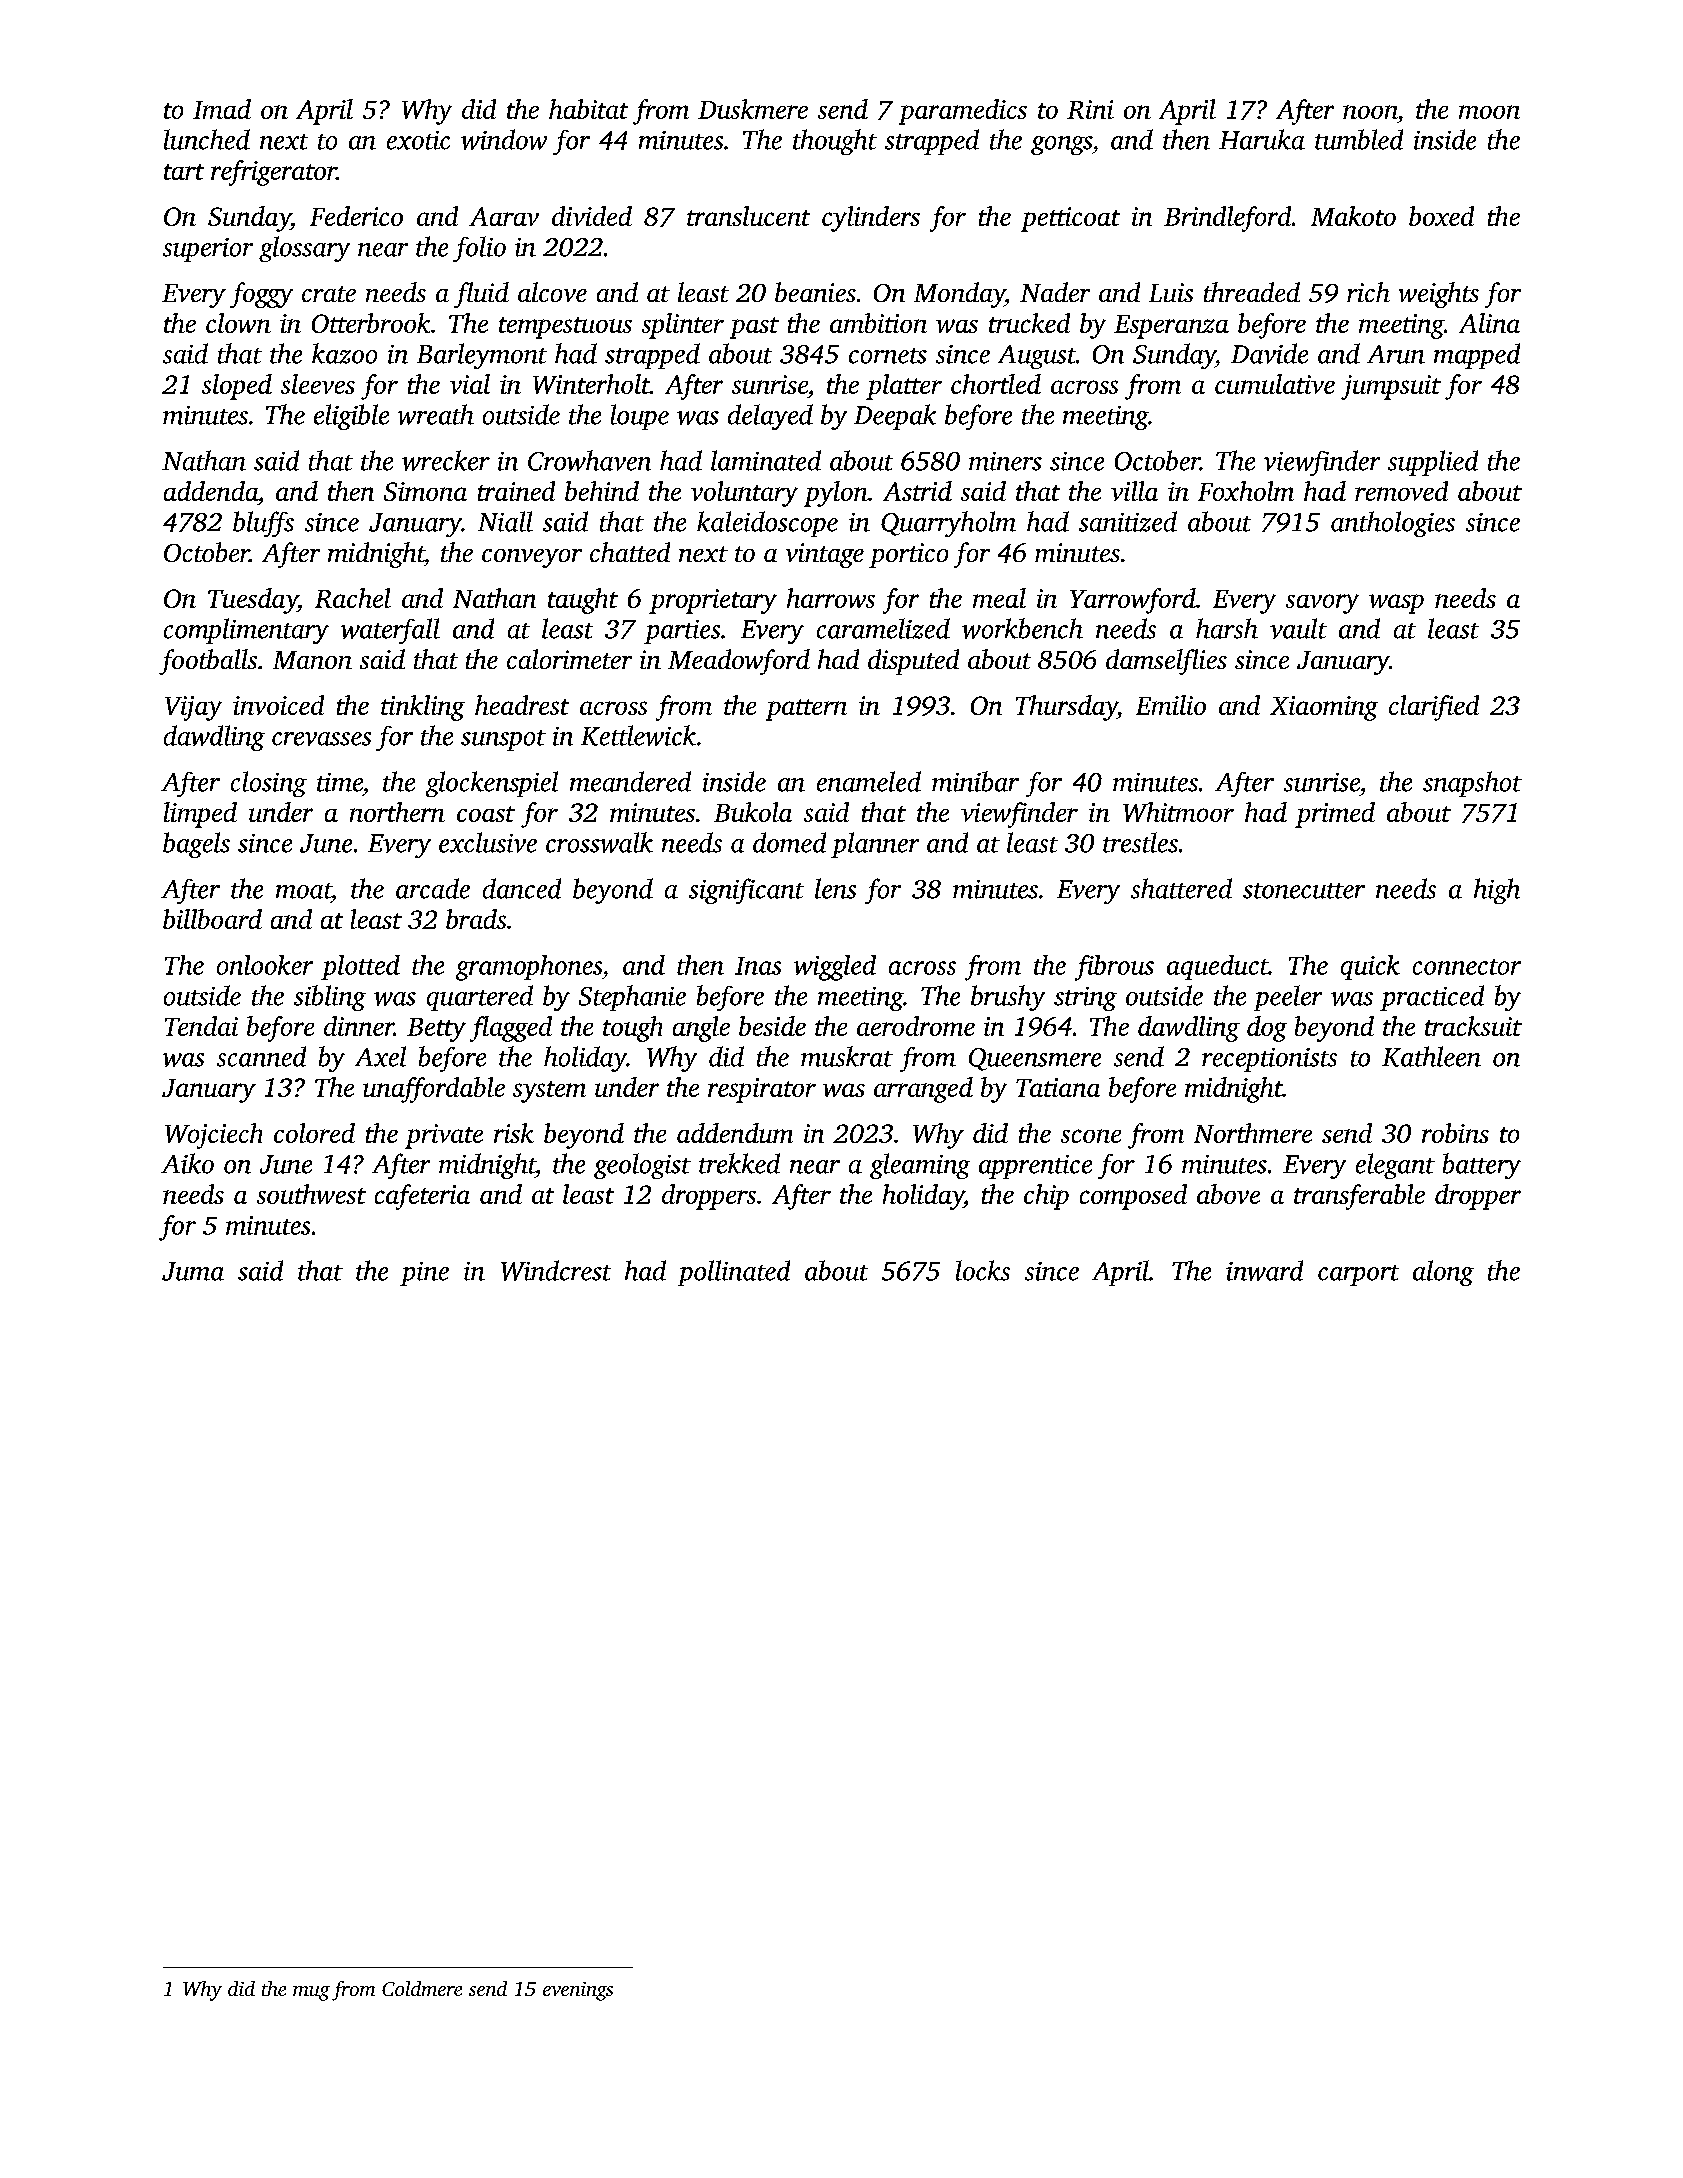  What do you see at coordinates (476, 919) in the screenshot?
I see `brads` at bounding box center [476, 919].
